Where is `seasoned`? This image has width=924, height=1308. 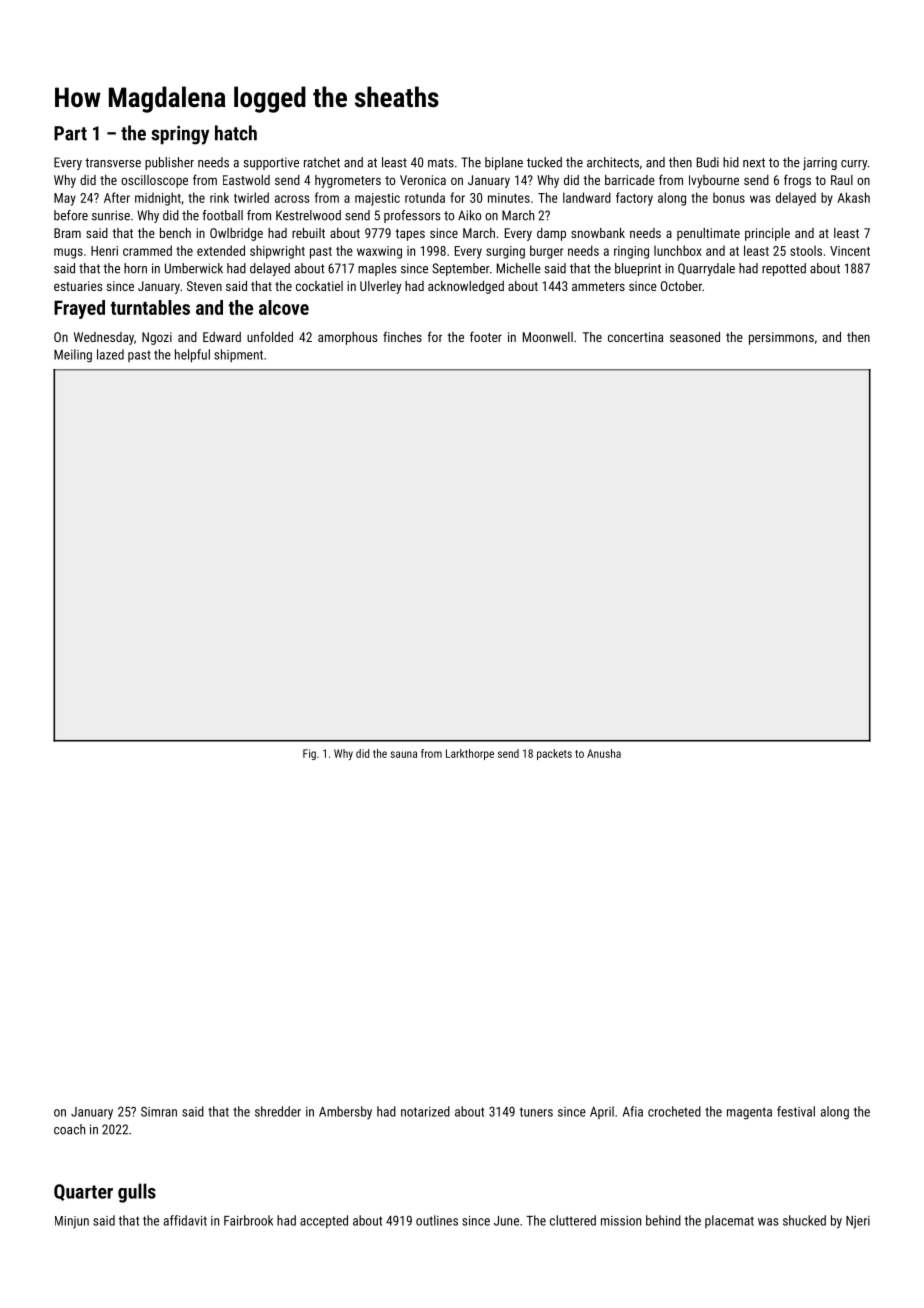 seasoned is located at coordinates (695, 337).
